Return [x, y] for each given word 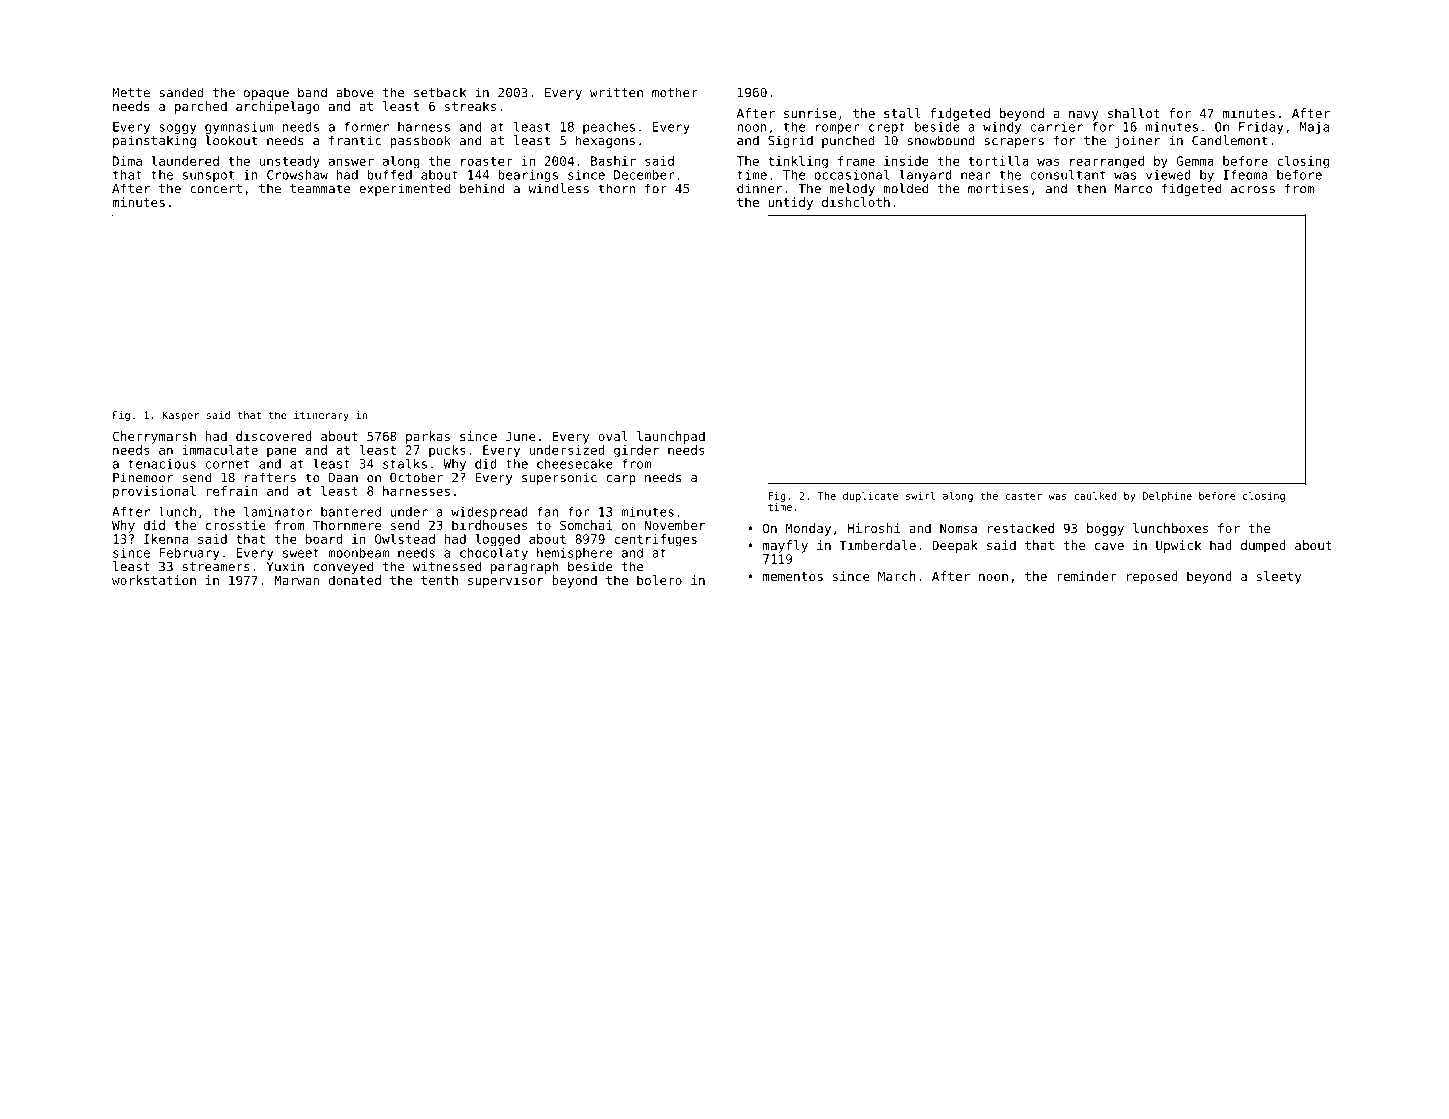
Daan [343, 478]
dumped [1263, 546]
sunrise [810, 113]
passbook [420, 141]
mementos [793, 576]
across [1253, 190]
